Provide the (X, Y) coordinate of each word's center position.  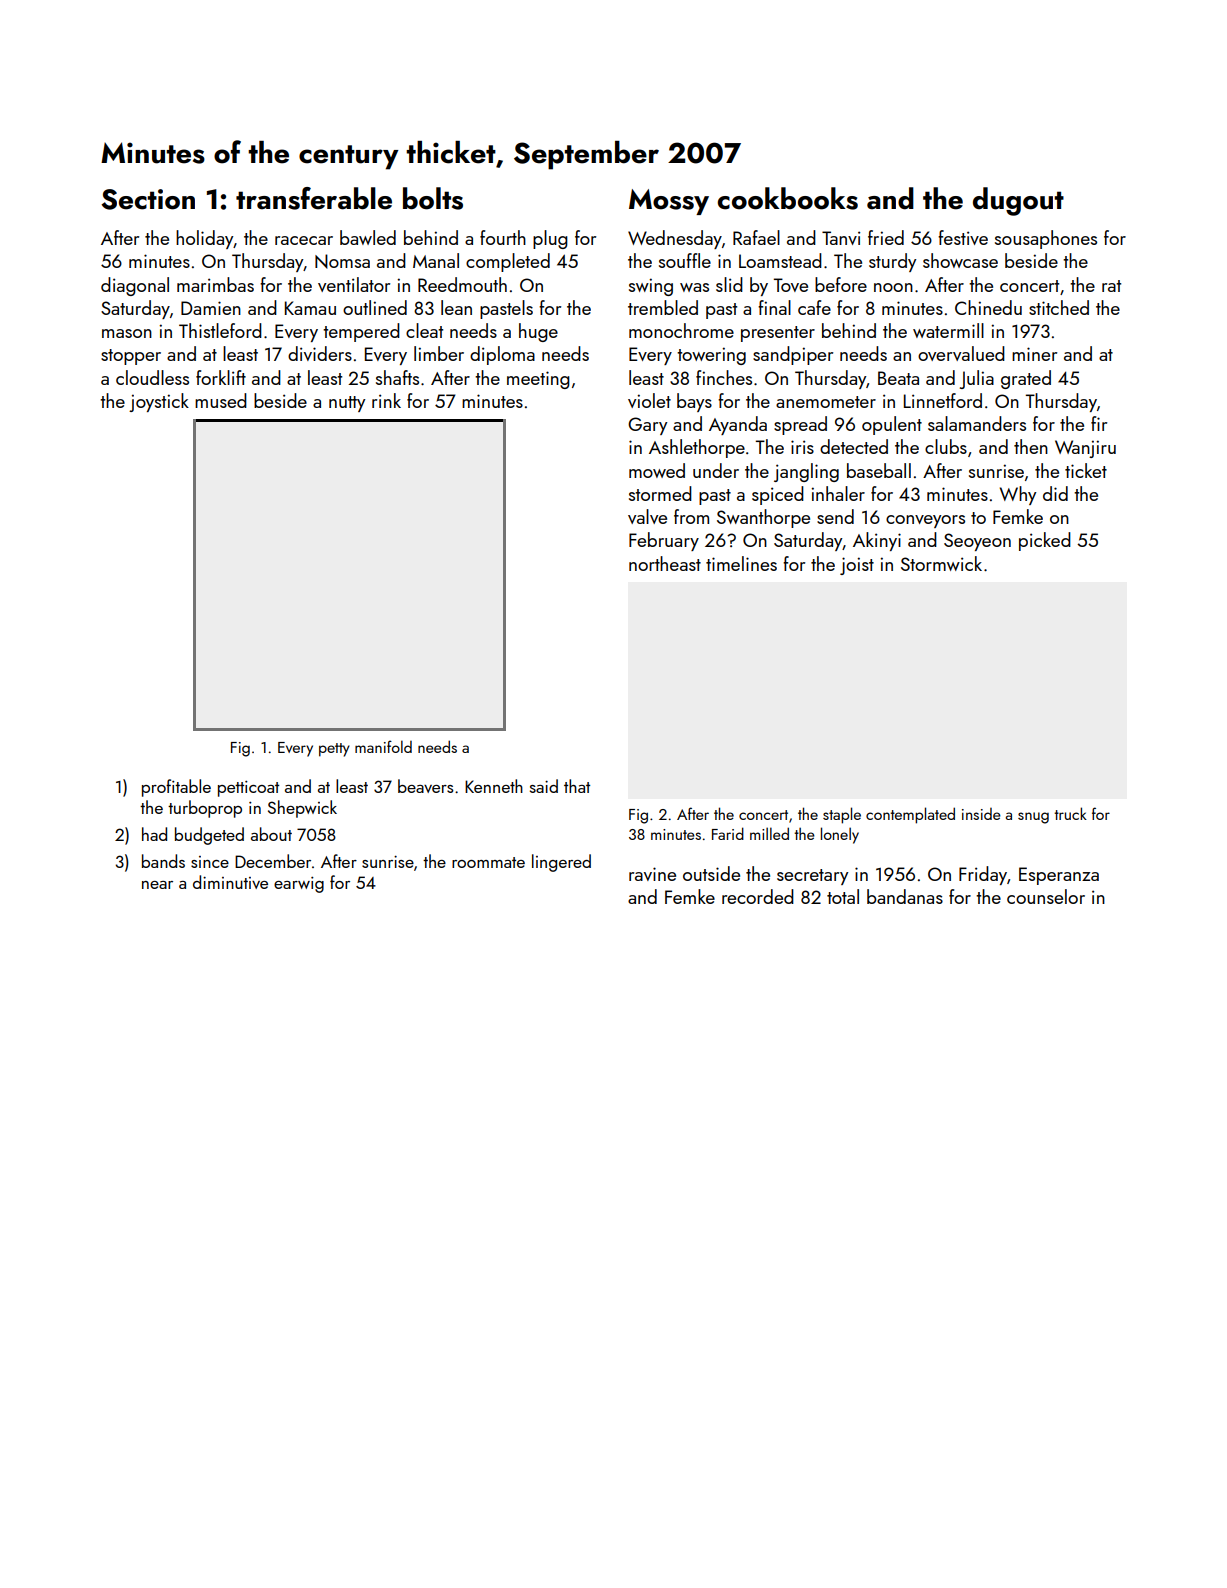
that (577, 786)
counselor (1046, 896)
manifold (383, 746)
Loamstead (780, 260)
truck (1070, 813)
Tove (791, 285)
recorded (758, 896)
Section (148, 199)
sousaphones (1046, 239)
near (157, 885)
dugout (1018, 201)
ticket (1086, 470)
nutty (347, 404)
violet (649, 400)
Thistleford (220, 330)
